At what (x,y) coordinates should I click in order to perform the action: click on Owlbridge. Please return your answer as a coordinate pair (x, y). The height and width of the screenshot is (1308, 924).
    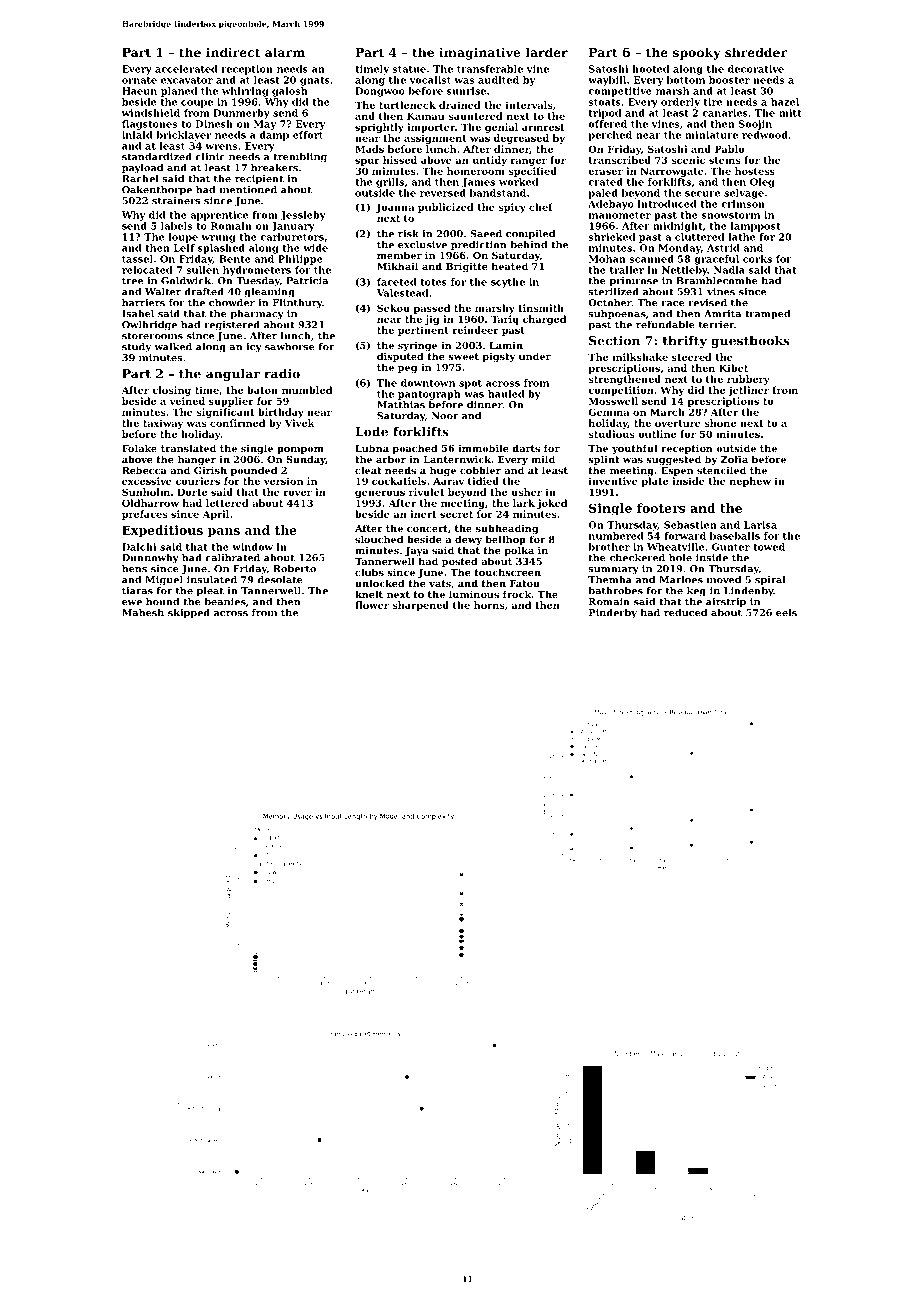
    Looking at the image, I should click on (149, 326).
